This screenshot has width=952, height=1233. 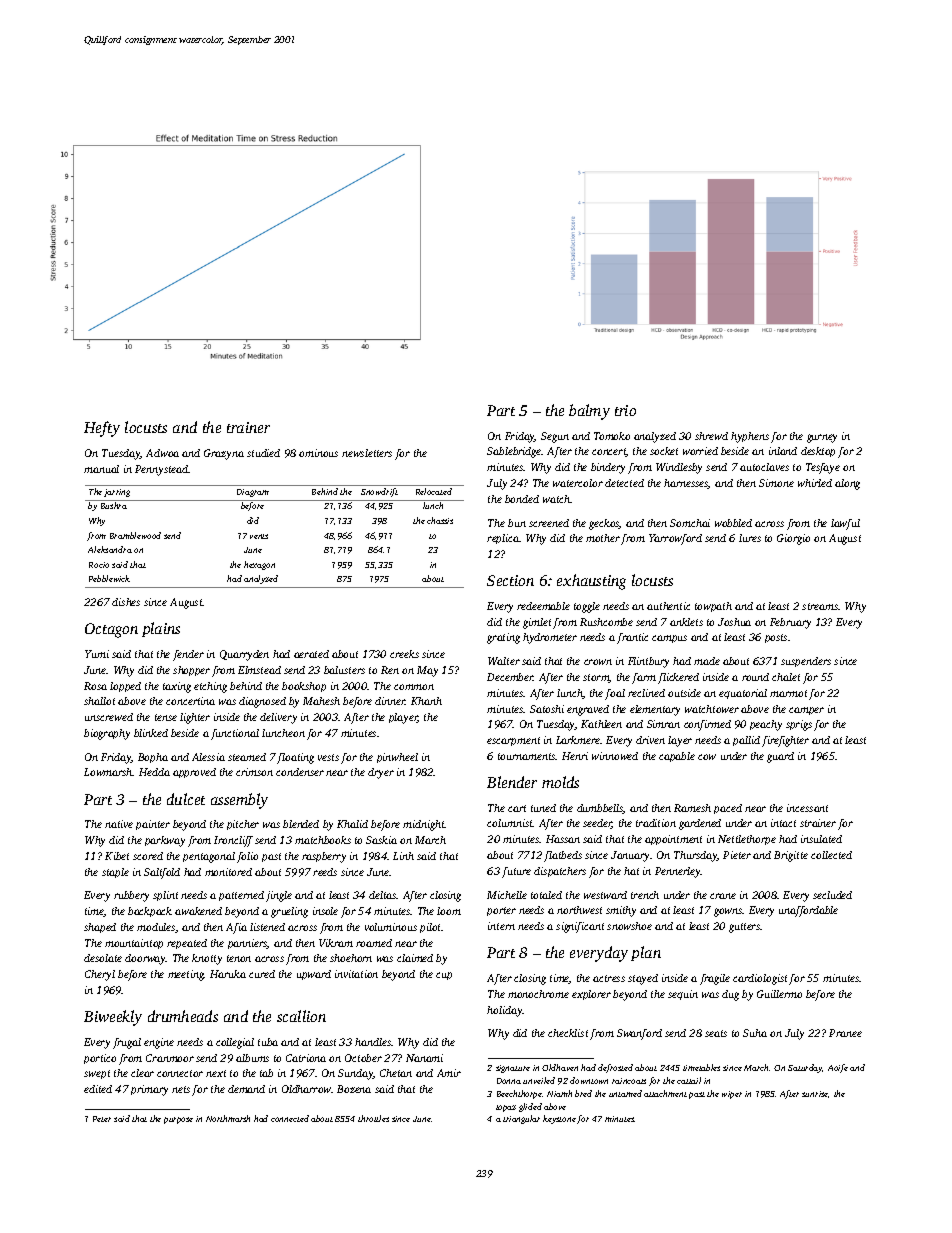 What do you see at coordinates (178, 1120) in the screenshot?
I see `purpose` at bounding box center [178, 1120].
